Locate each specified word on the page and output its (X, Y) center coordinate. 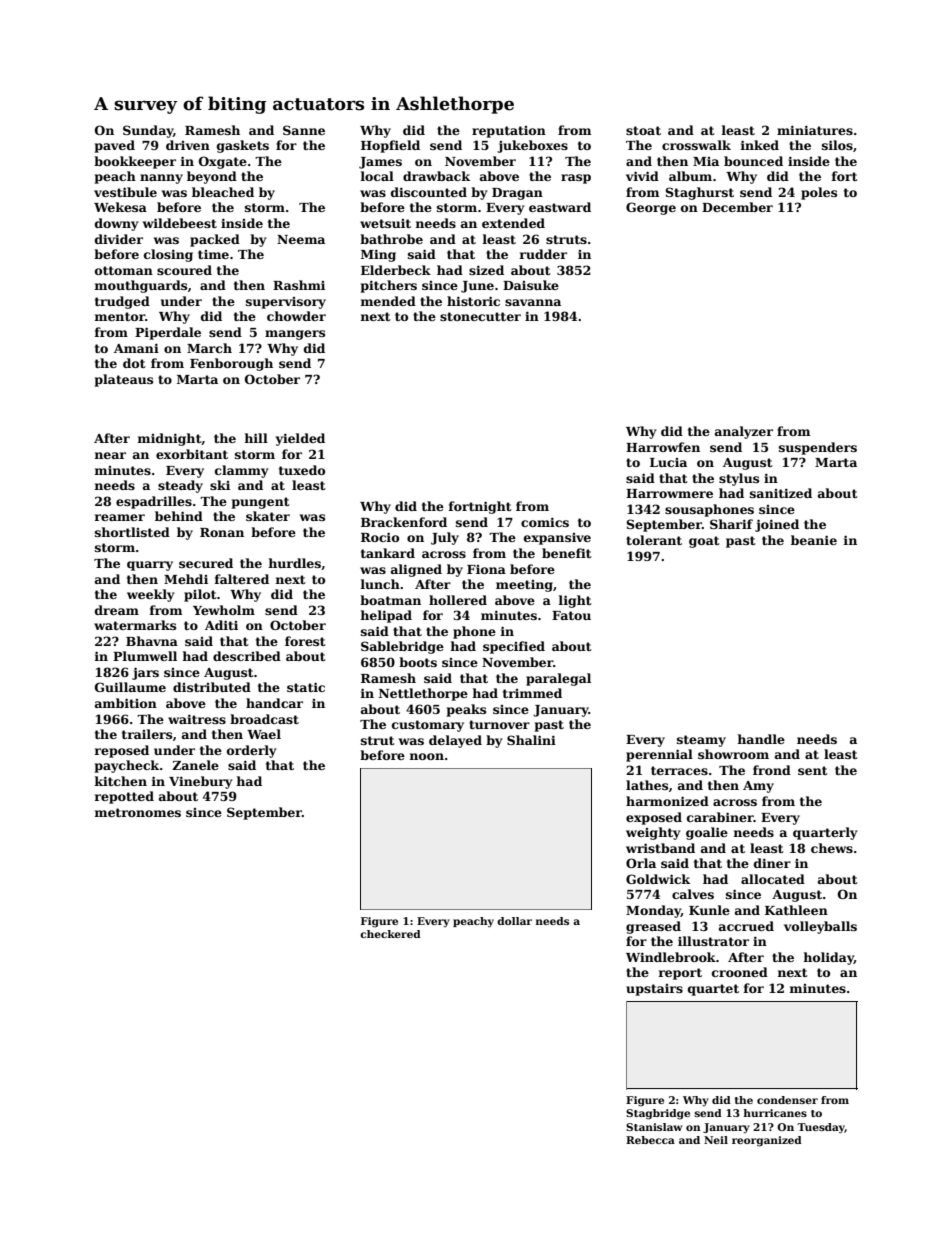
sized (486, 270)
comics (545, 522)
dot (134, 363)
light (575, 601)
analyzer (744, 432)
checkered (390, 934)
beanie (814, 540)
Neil (716, 1140)
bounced (753, 161)
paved (115, 146)
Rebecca (650, 1140)
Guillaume (130, 687)
